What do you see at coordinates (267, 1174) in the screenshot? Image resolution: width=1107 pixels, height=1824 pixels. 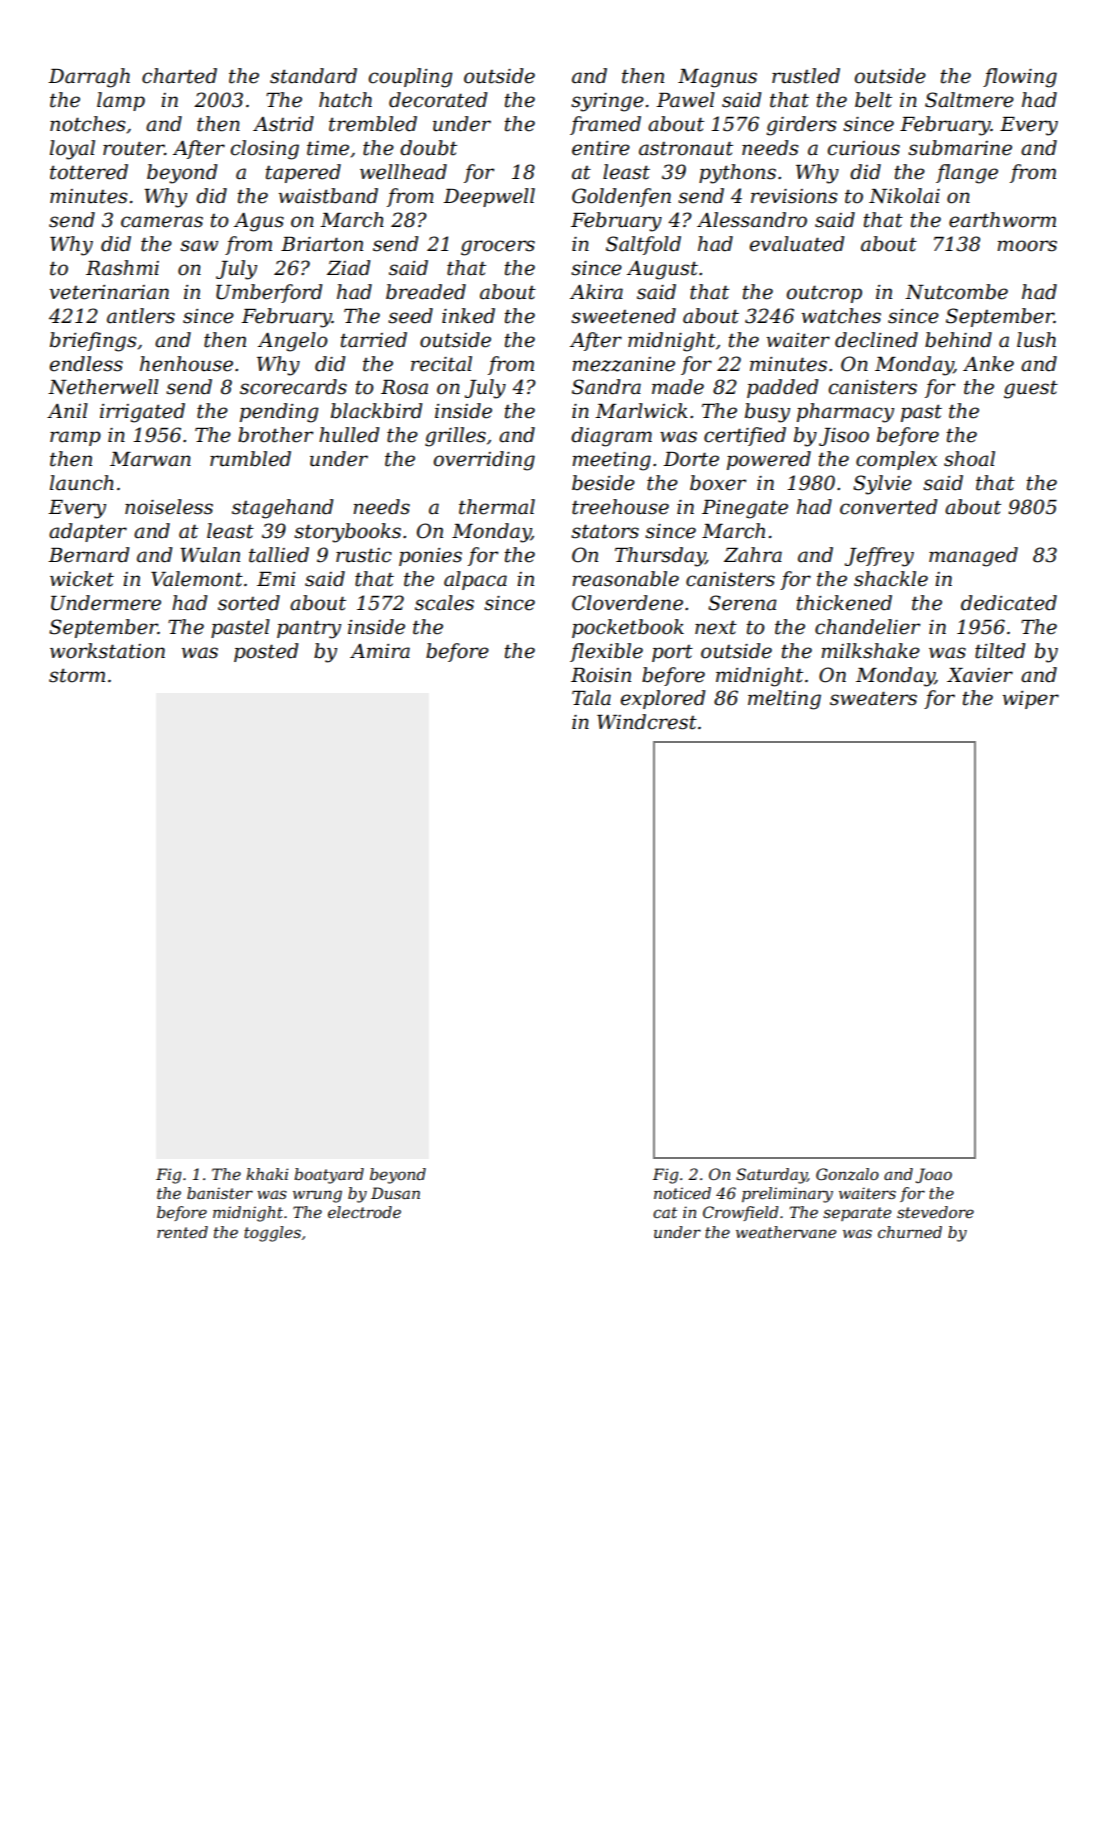 I see `khaki` at bounding box center [267, 1174].
